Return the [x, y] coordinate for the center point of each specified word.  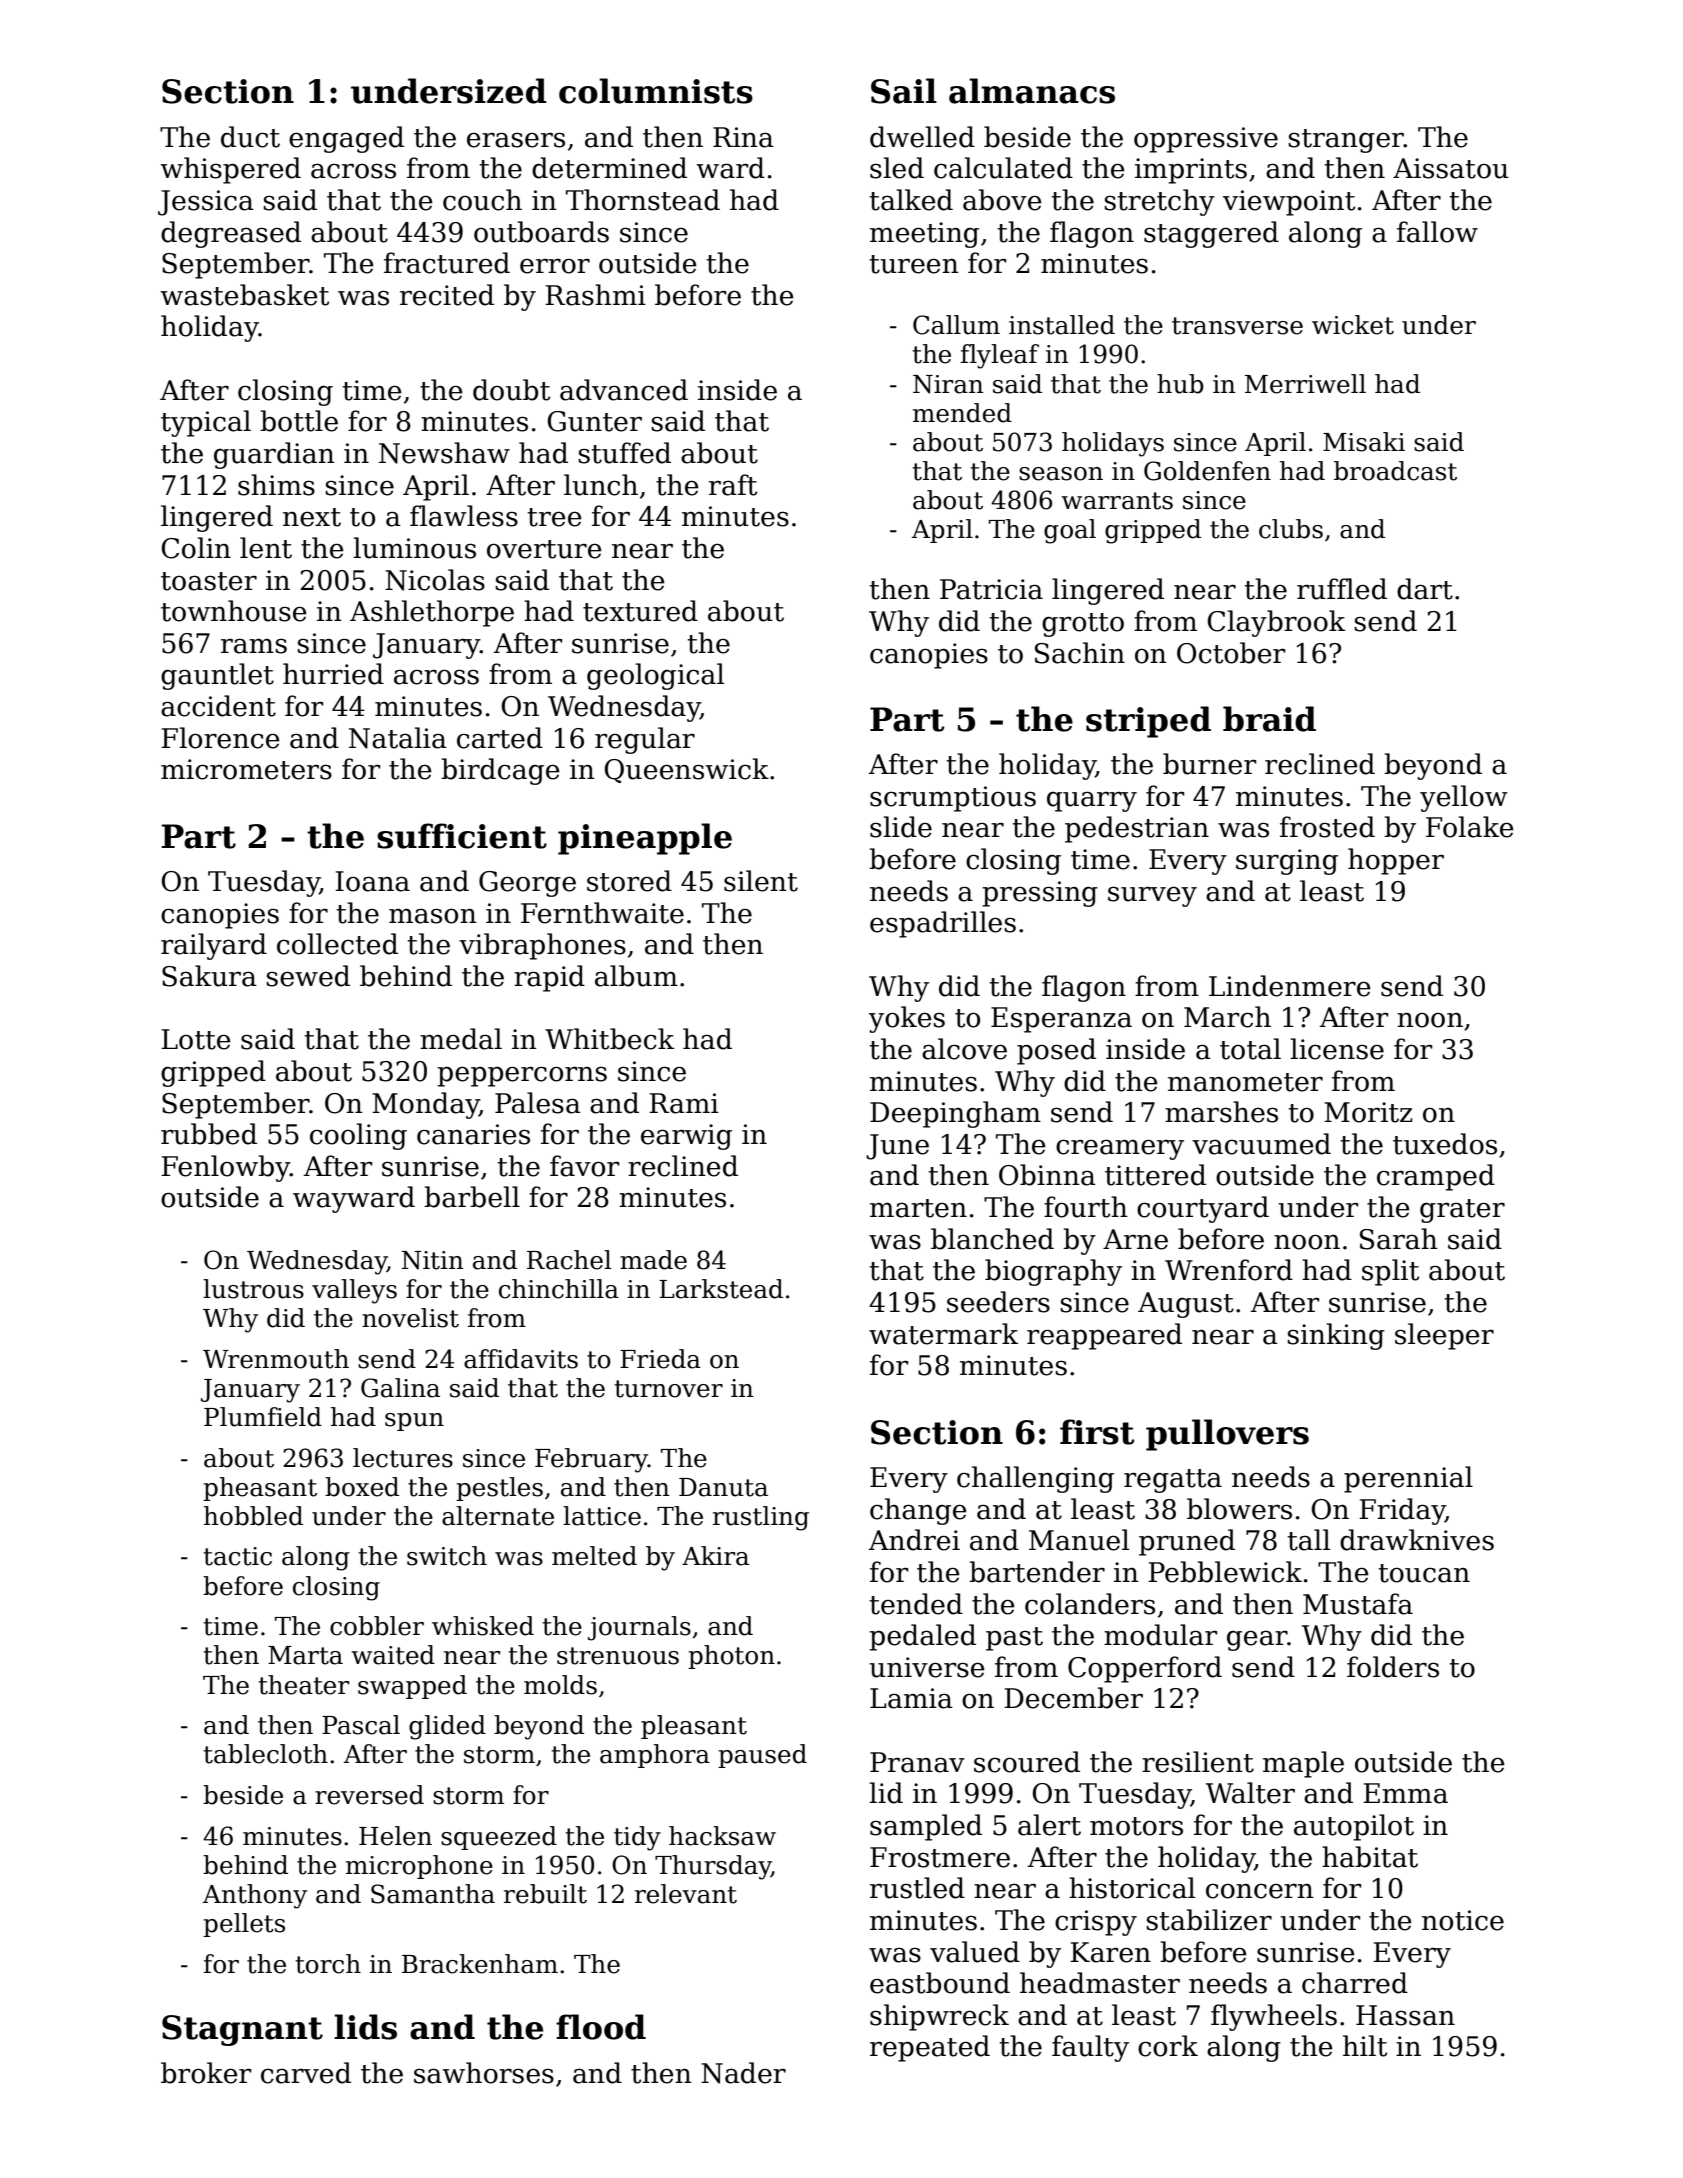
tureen [914, 264]
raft [733, 485]
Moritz [1368, 1112]
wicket [1353, 325]
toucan [1424, 1573]
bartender [1037, 1572]
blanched [992, 1239]
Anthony [255, 1896]
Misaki [1364, 442]
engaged [346, 139]
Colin [196, 548]
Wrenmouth [276, 1359]
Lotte [195, 1039]
